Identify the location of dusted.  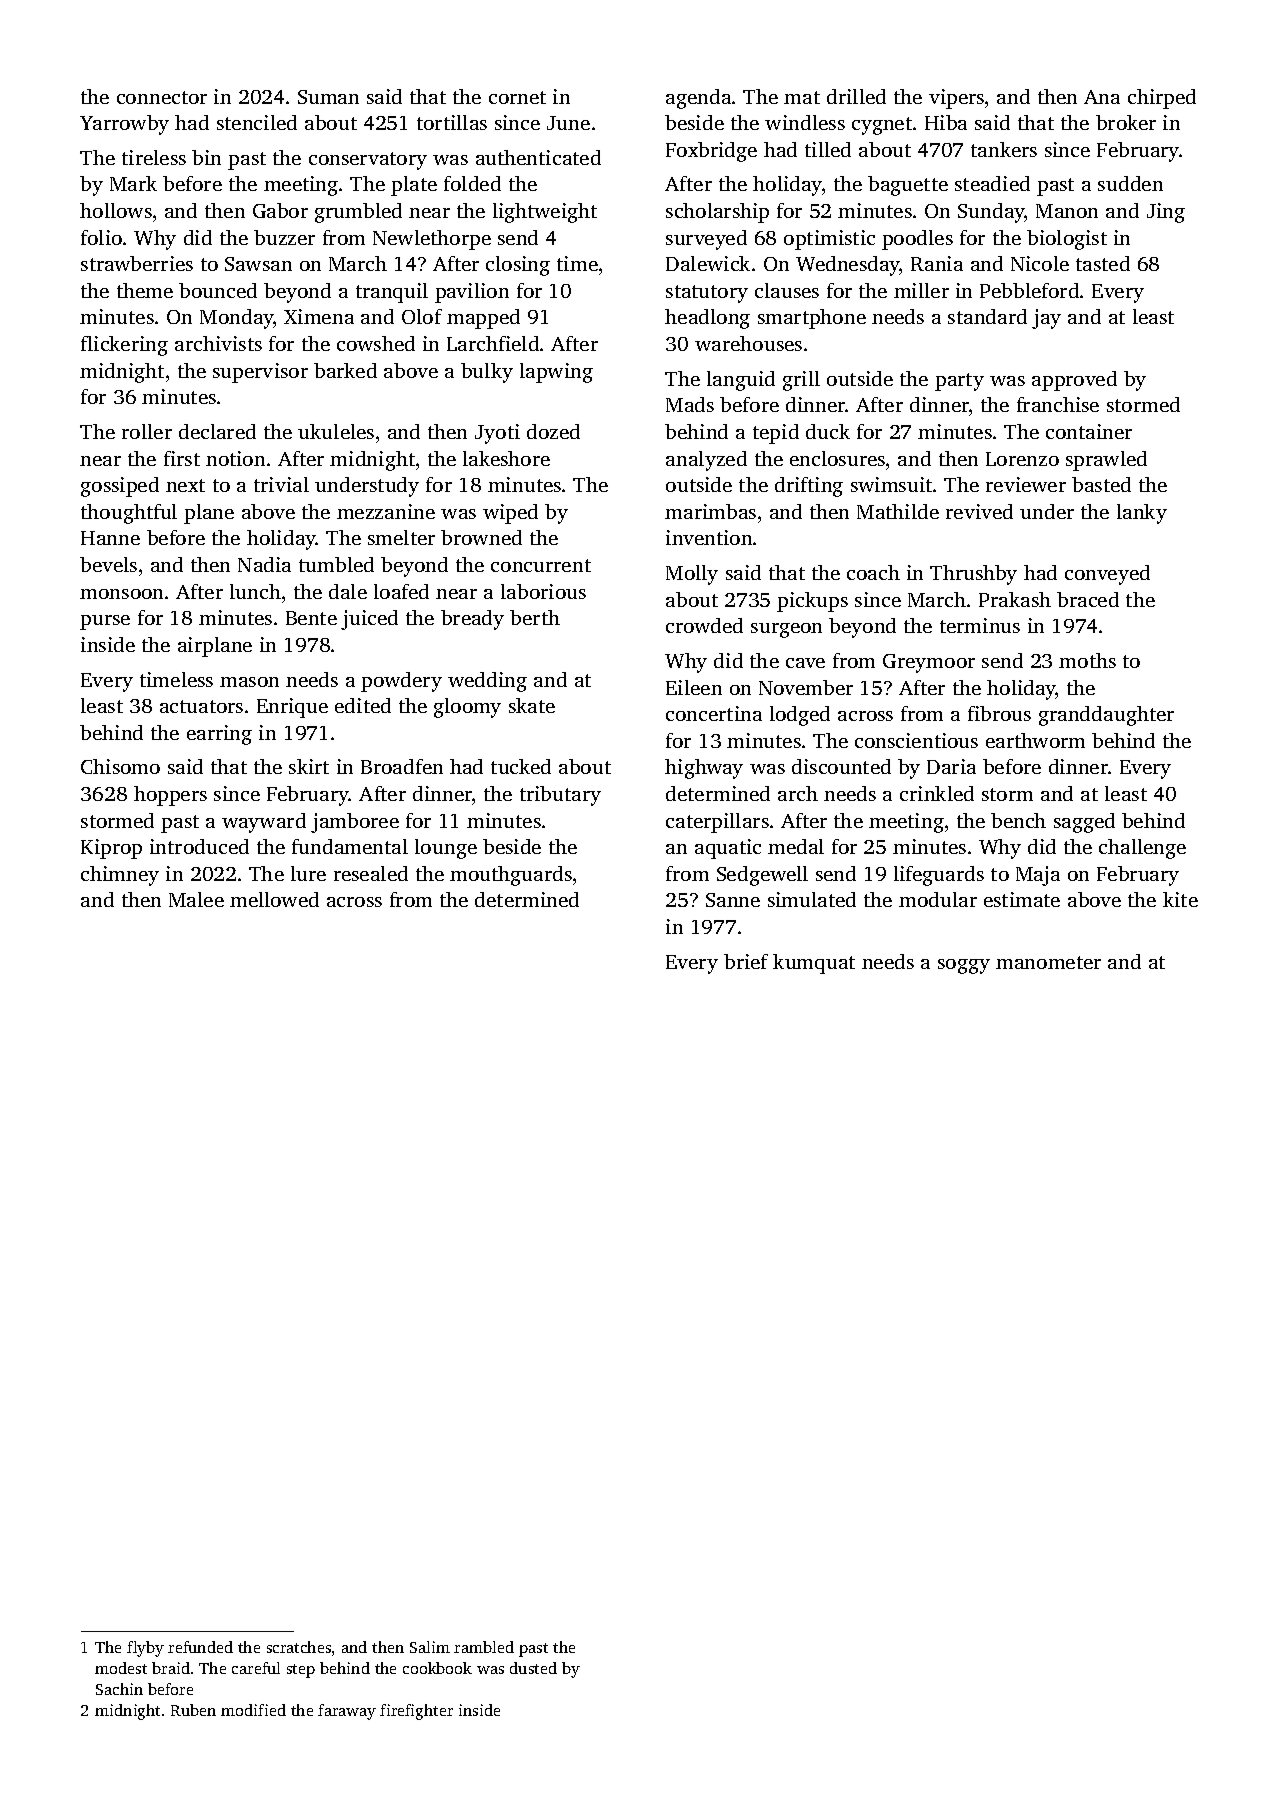
(533, 1668).
